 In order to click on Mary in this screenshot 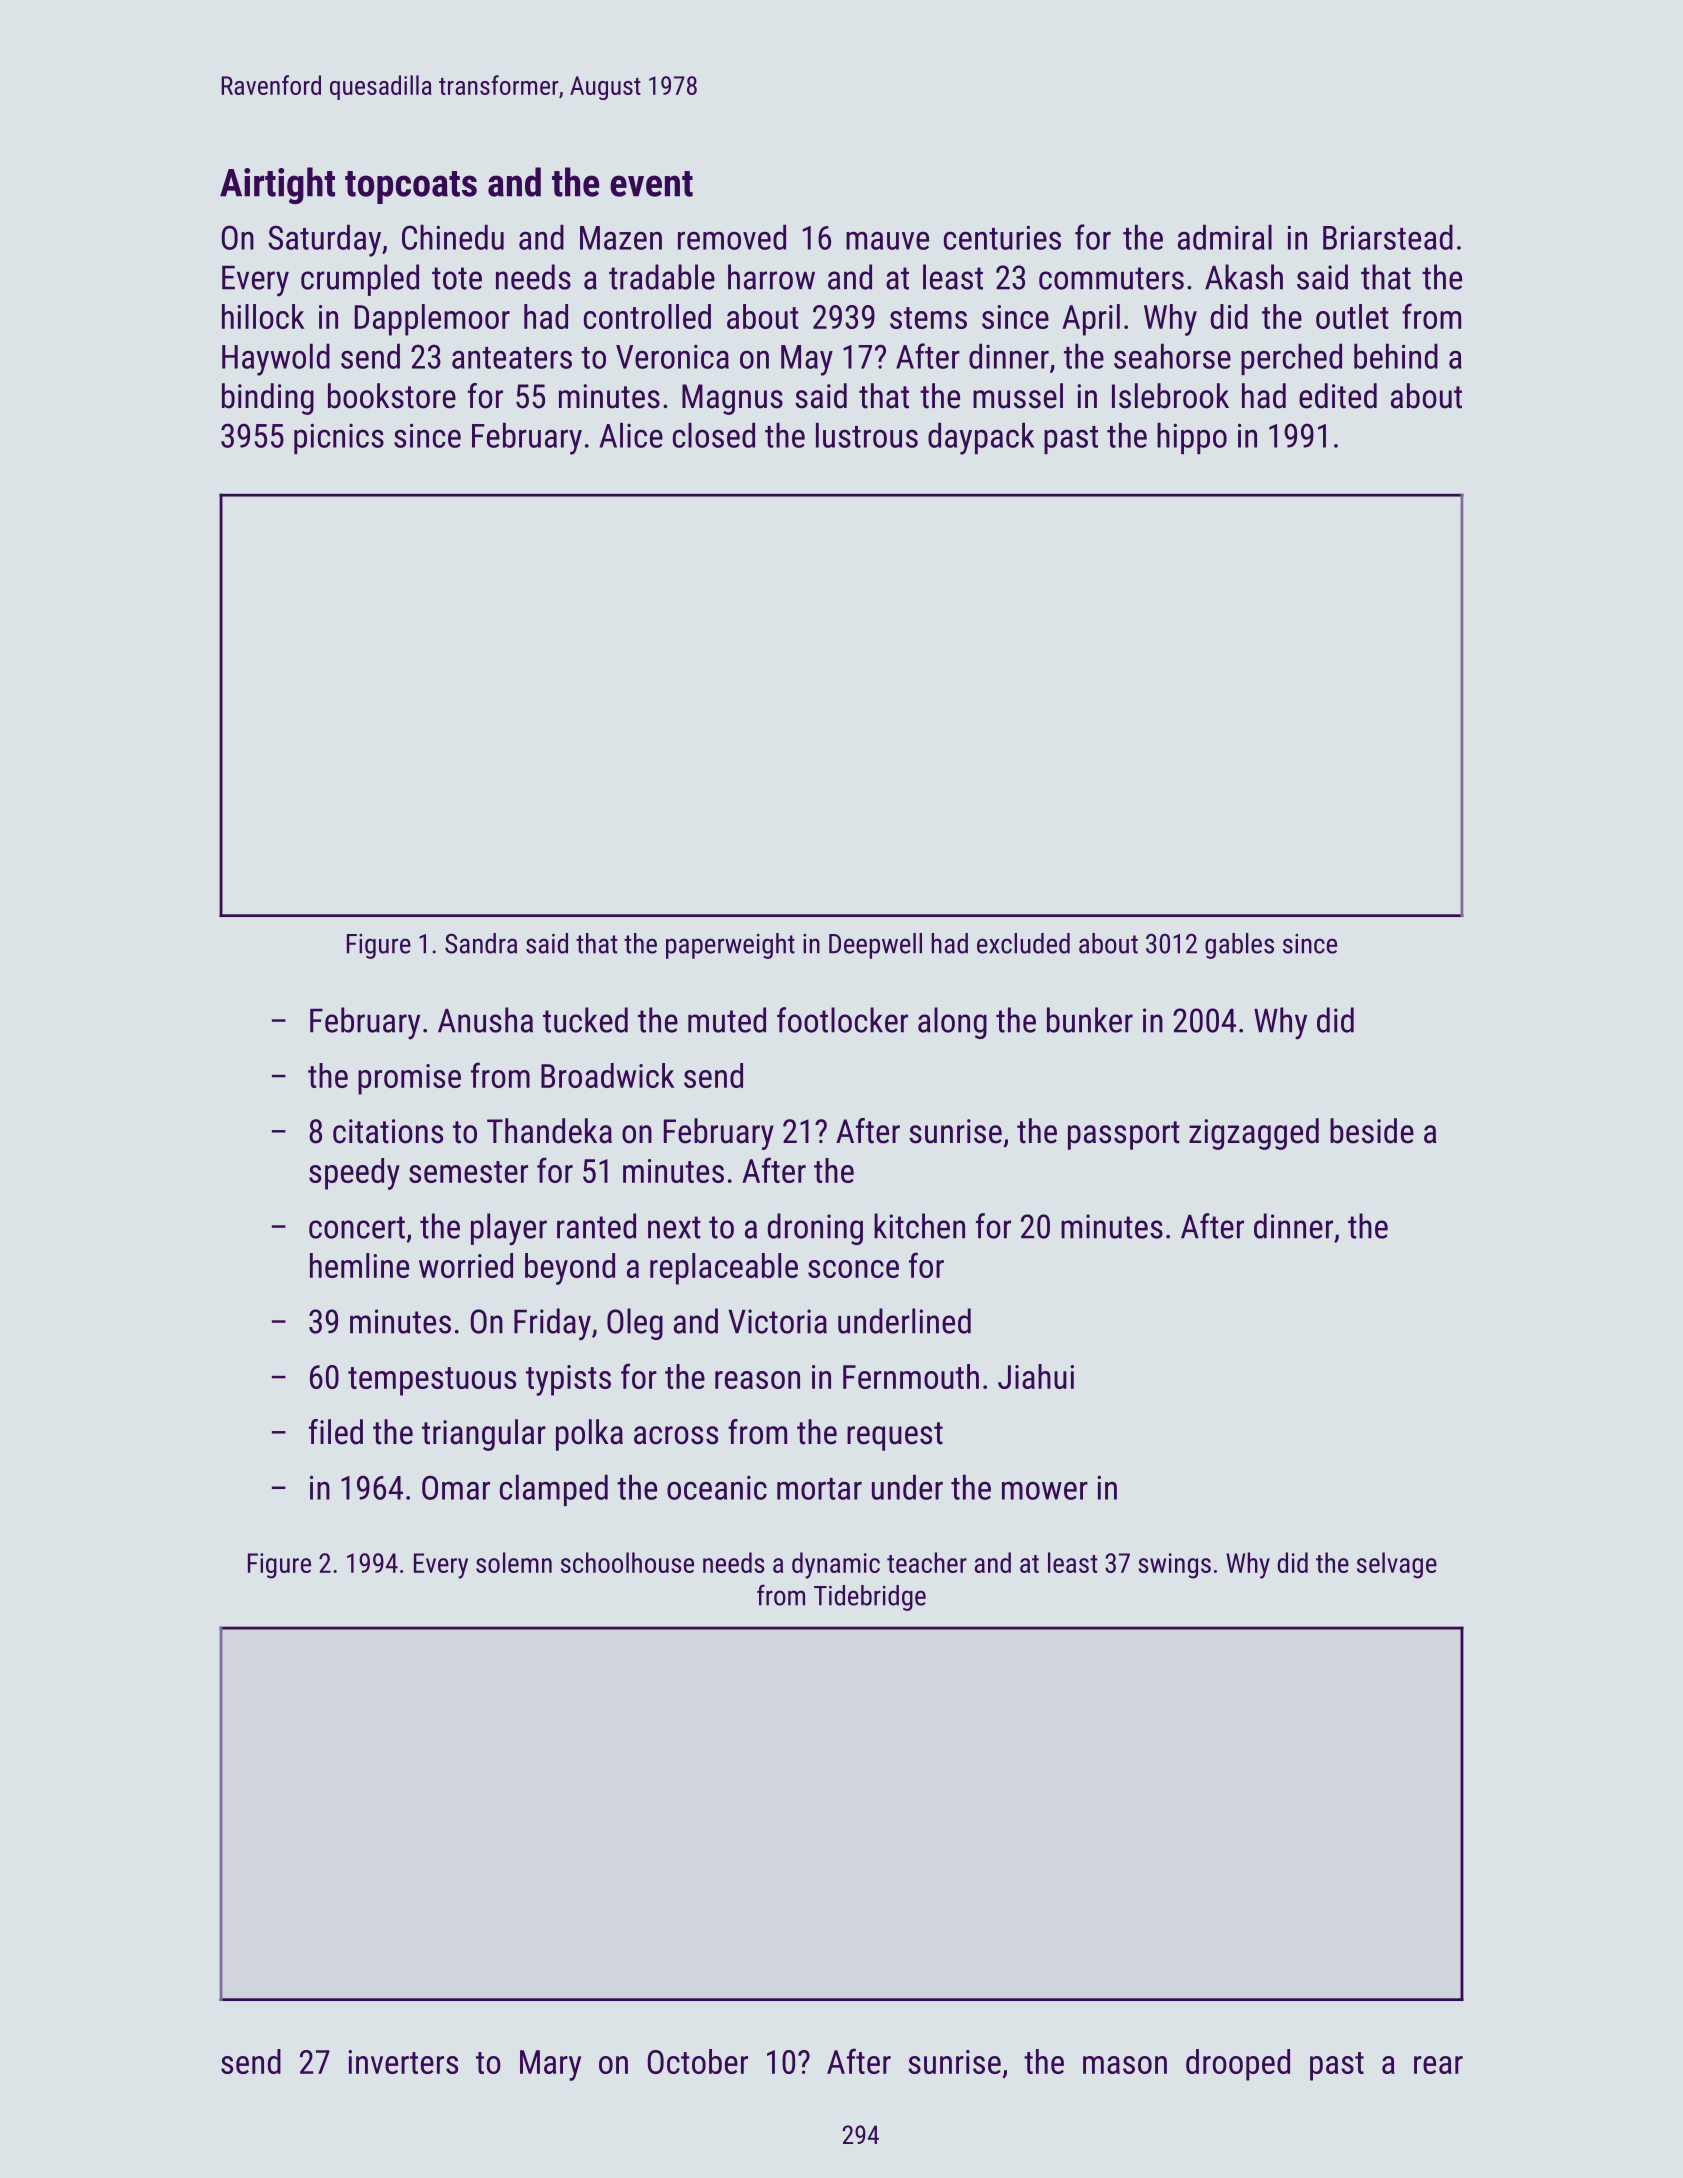, I will do `click(550, 2065)`.
